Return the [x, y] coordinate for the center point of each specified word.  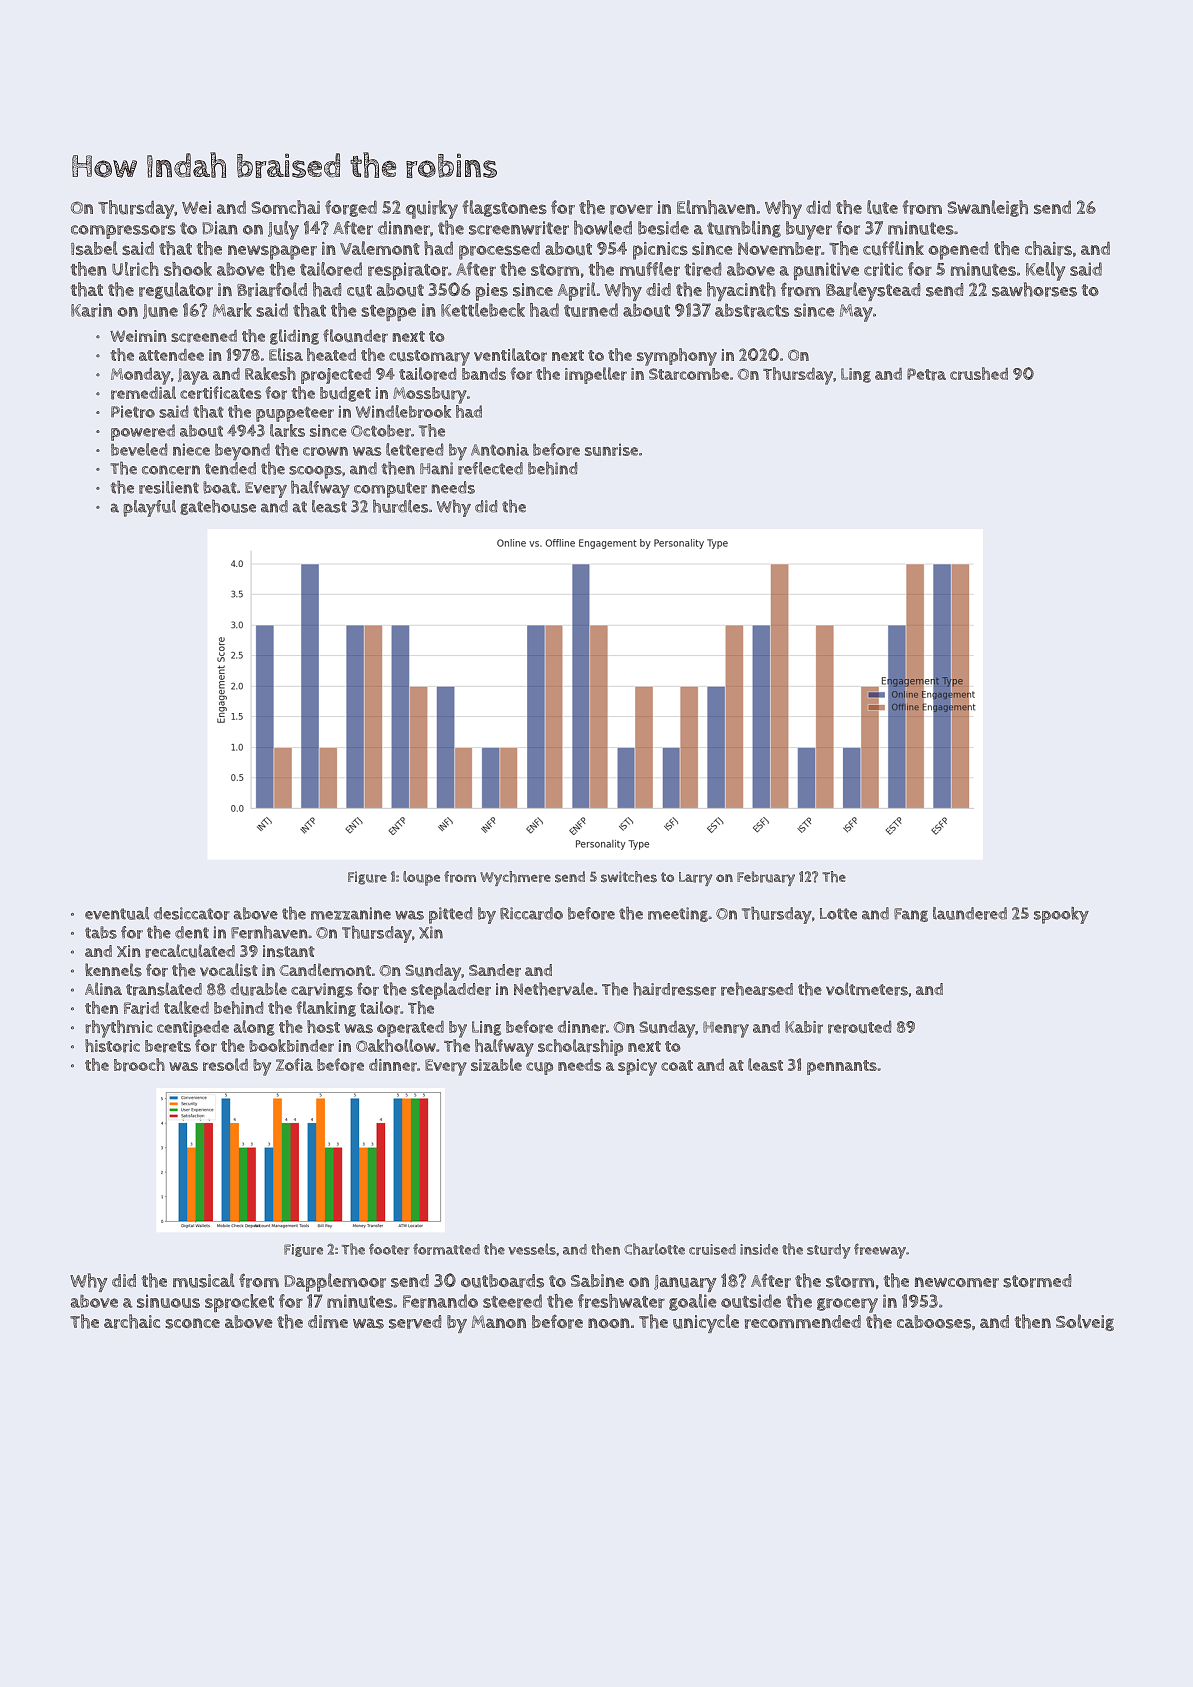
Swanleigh [987, 208]
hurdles [400, 506]
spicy [637, 1067]
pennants [842, 1067]
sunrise [611, 449]
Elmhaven [716, 207]
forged [351, 208]
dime [328, 1321]
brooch [139, 1065]
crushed [979, 373]
